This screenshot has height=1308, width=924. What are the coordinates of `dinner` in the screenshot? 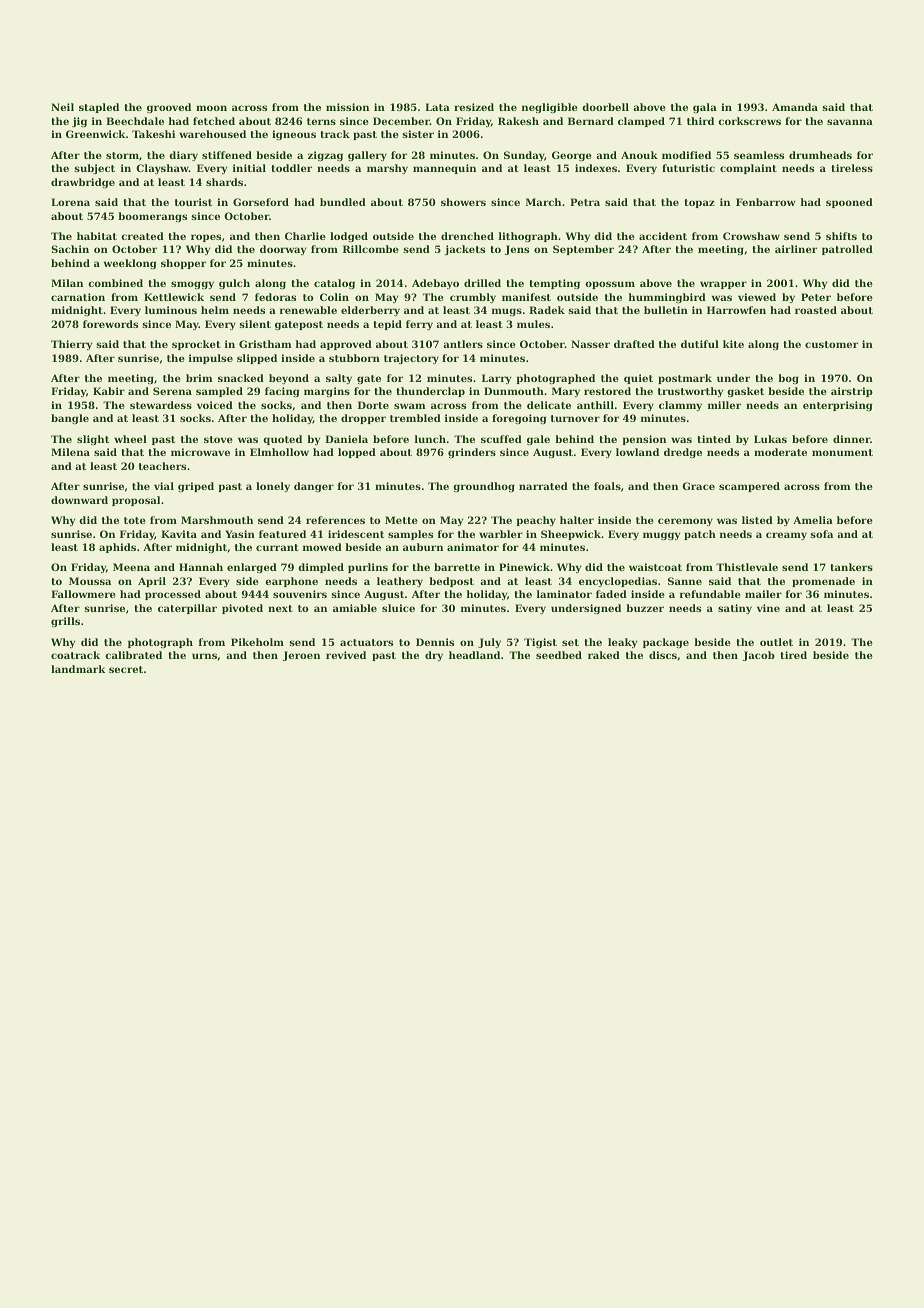 It's located at (851, 439).
